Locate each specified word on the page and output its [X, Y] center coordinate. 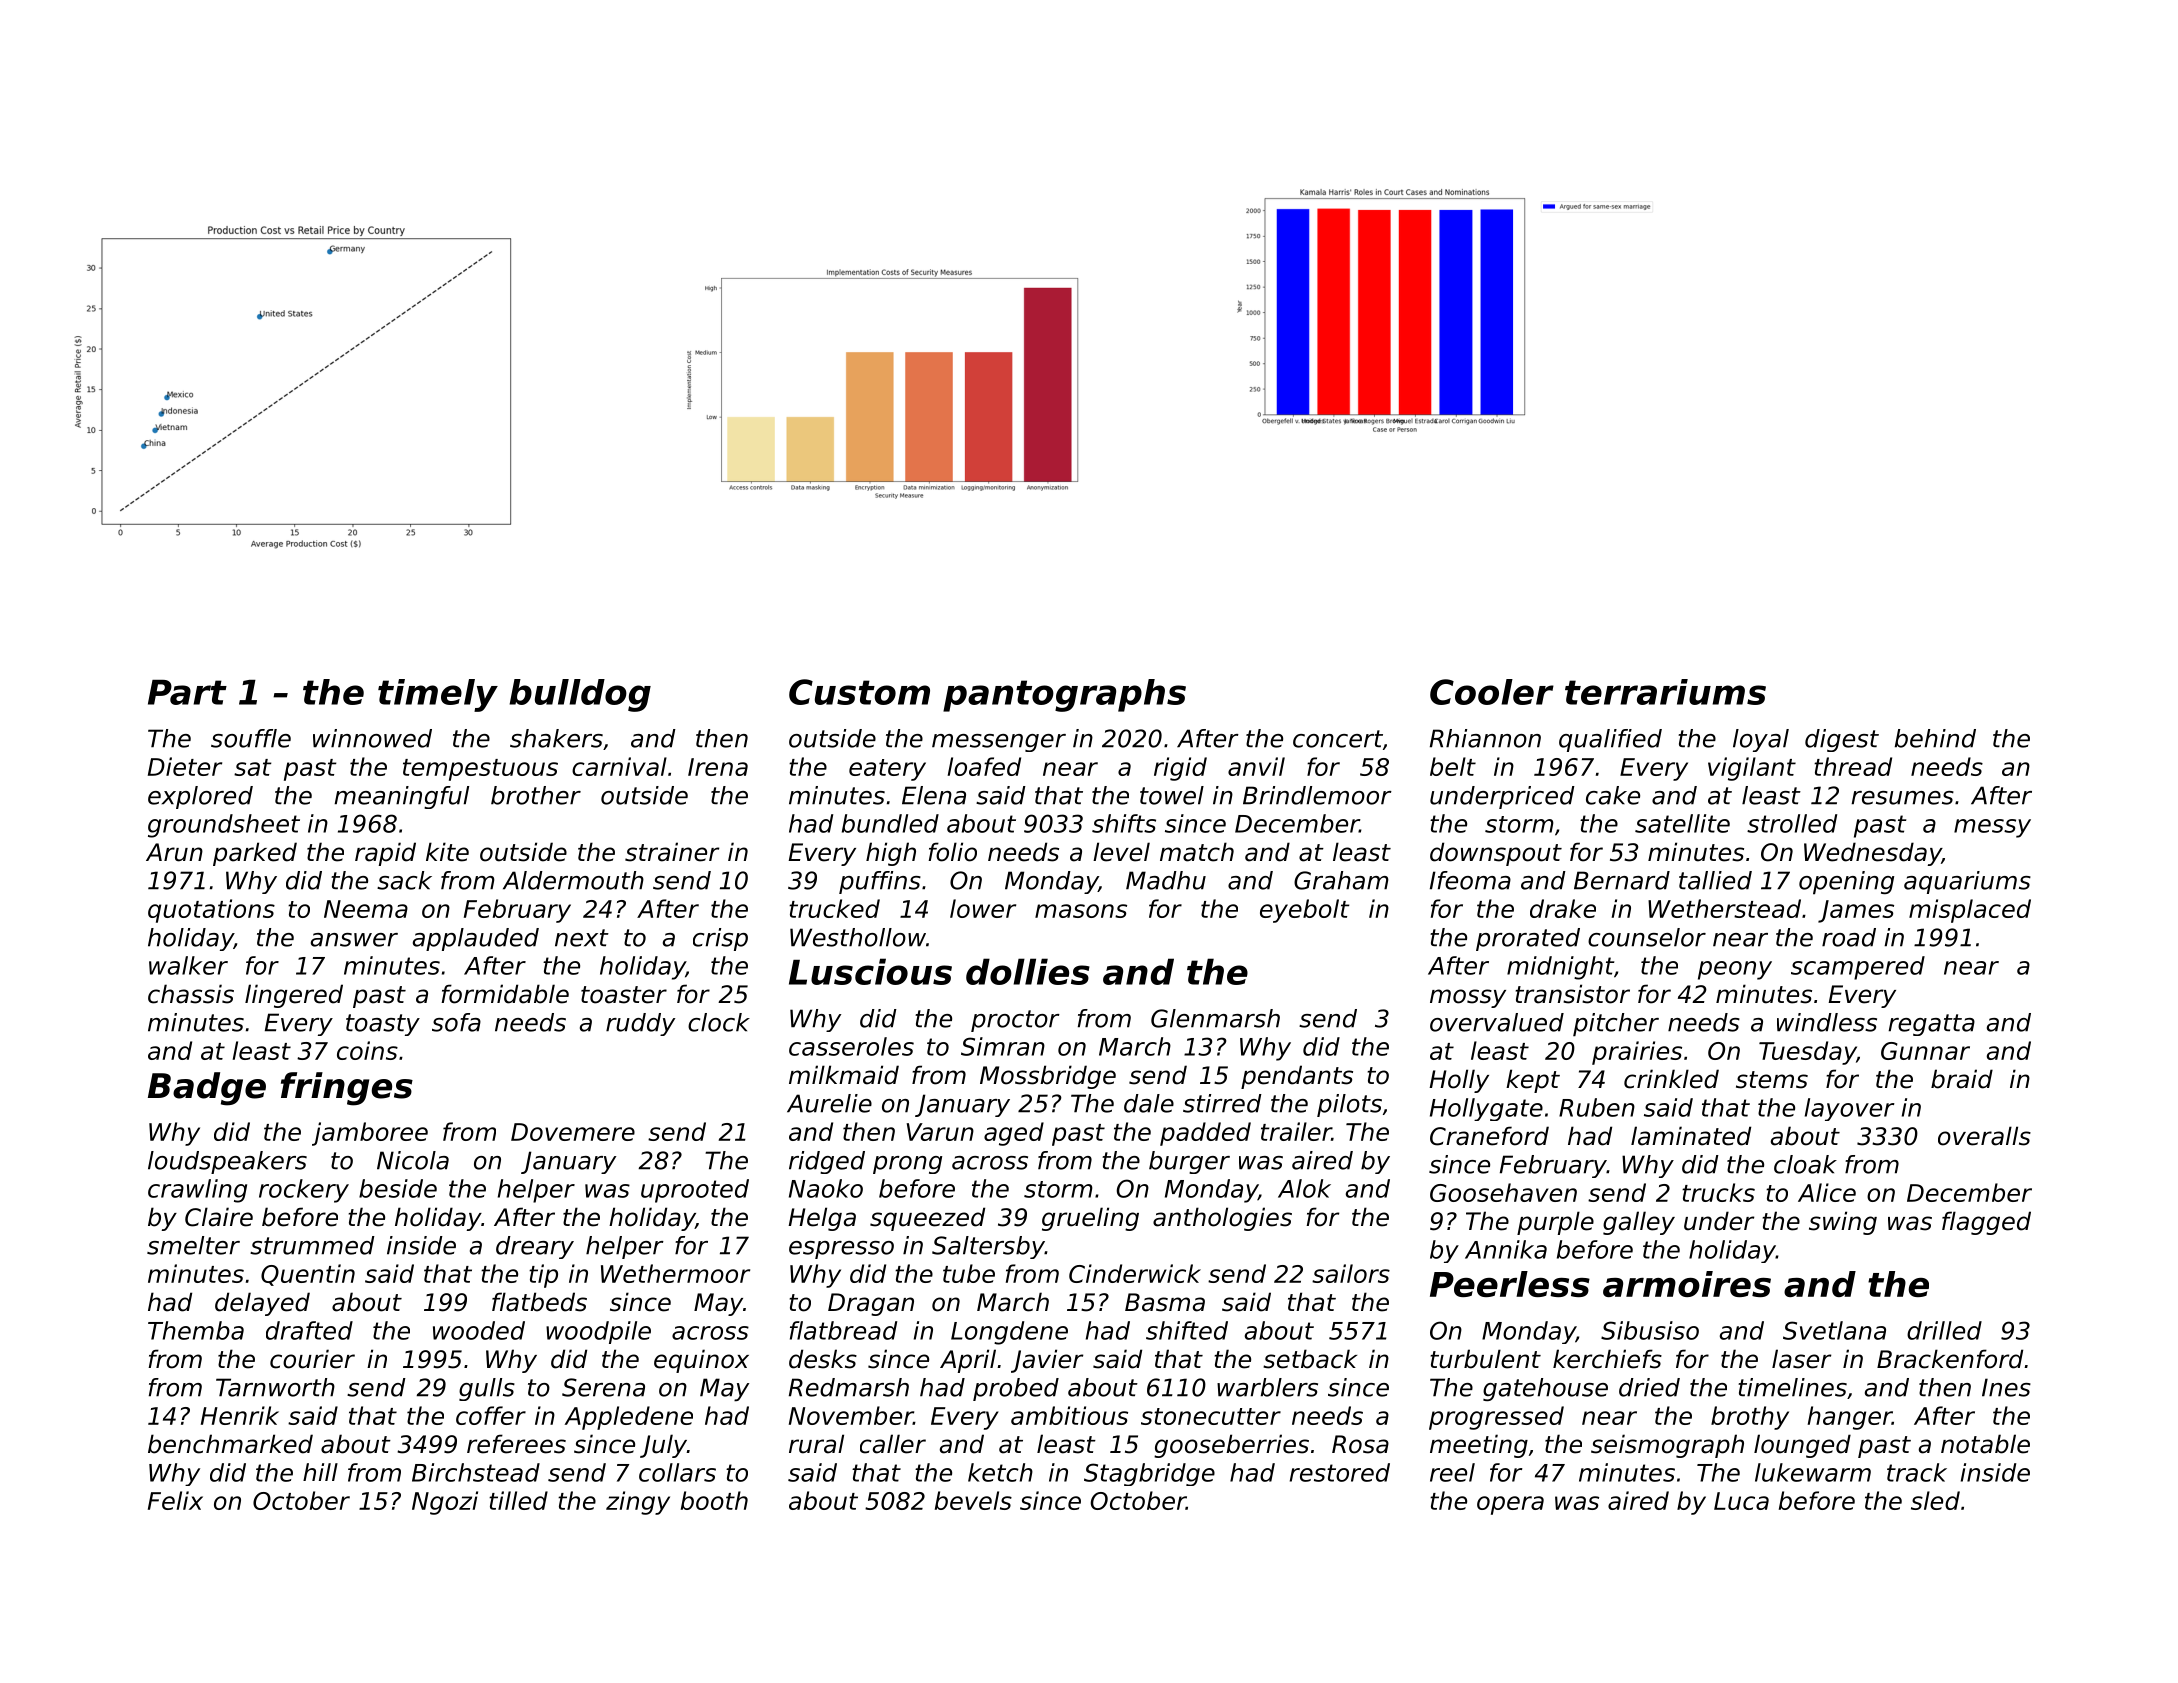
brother [536, 795]
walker [188, 965]
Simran [1003, 1046]
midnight [1560, 968]
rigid [1180, 769]
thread [1853, 766]
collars [677, 1472]
